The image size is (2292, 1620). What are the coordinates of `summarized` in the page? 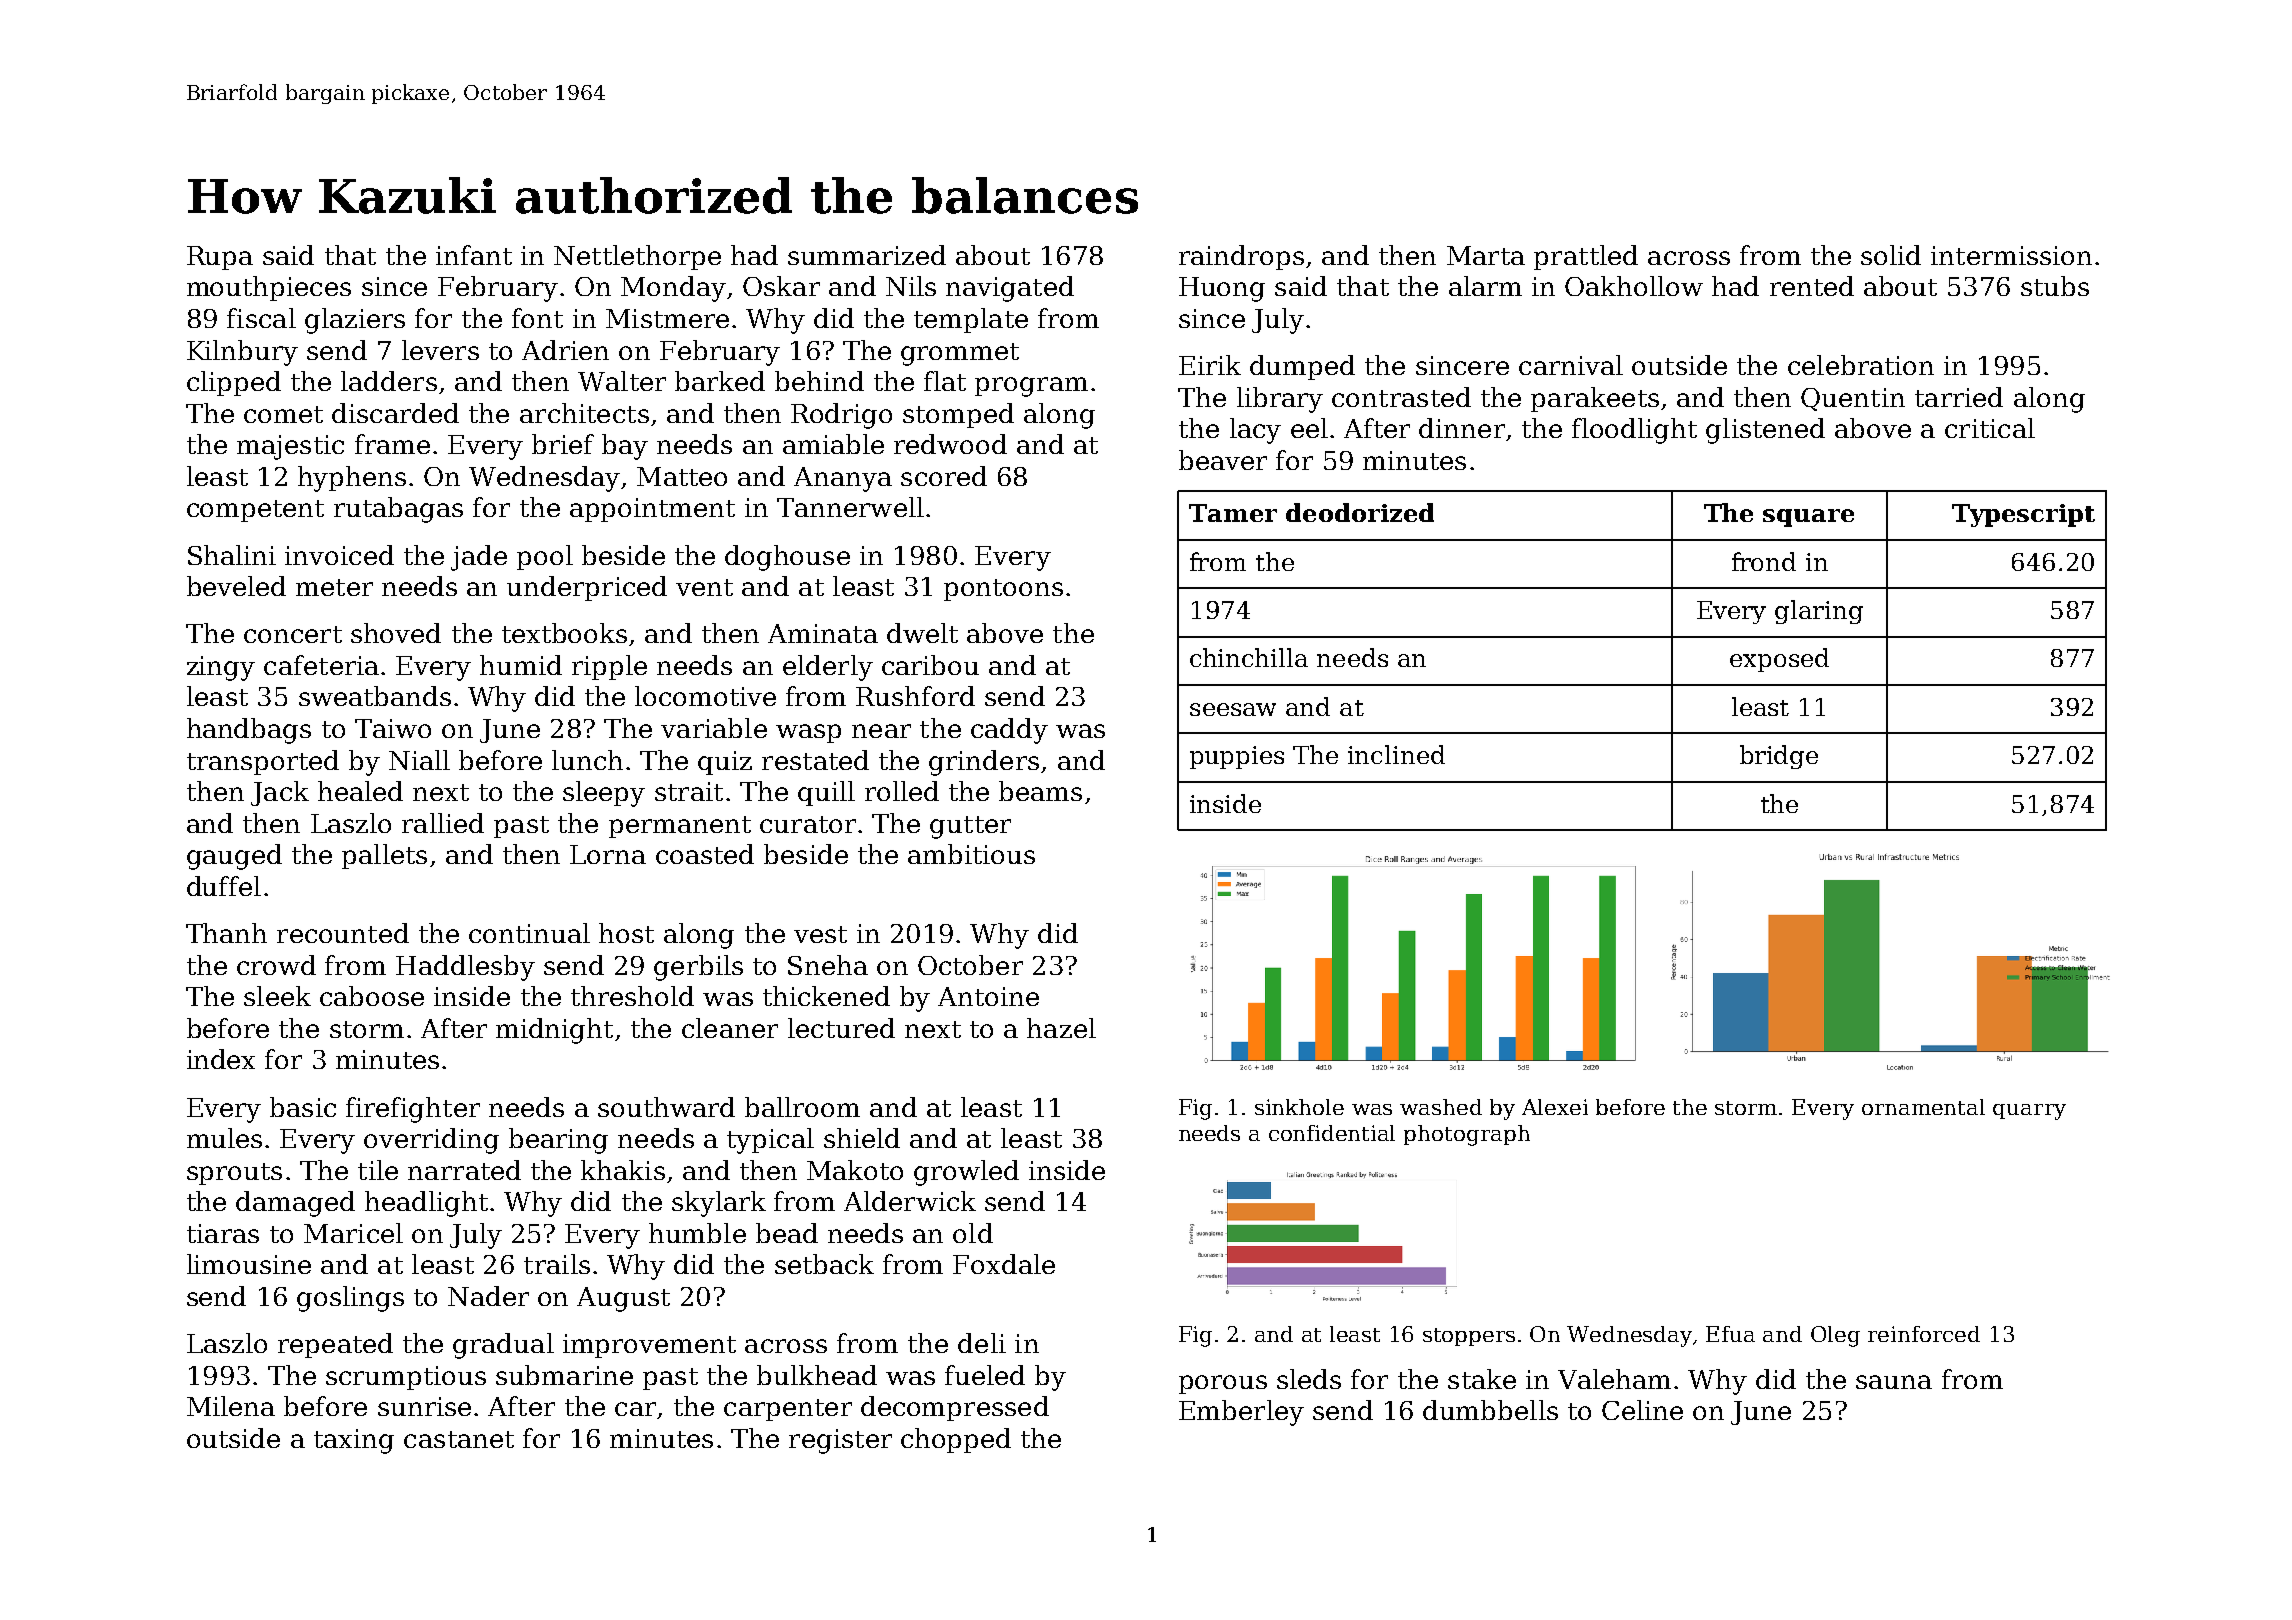 It's located at (867, 255).
